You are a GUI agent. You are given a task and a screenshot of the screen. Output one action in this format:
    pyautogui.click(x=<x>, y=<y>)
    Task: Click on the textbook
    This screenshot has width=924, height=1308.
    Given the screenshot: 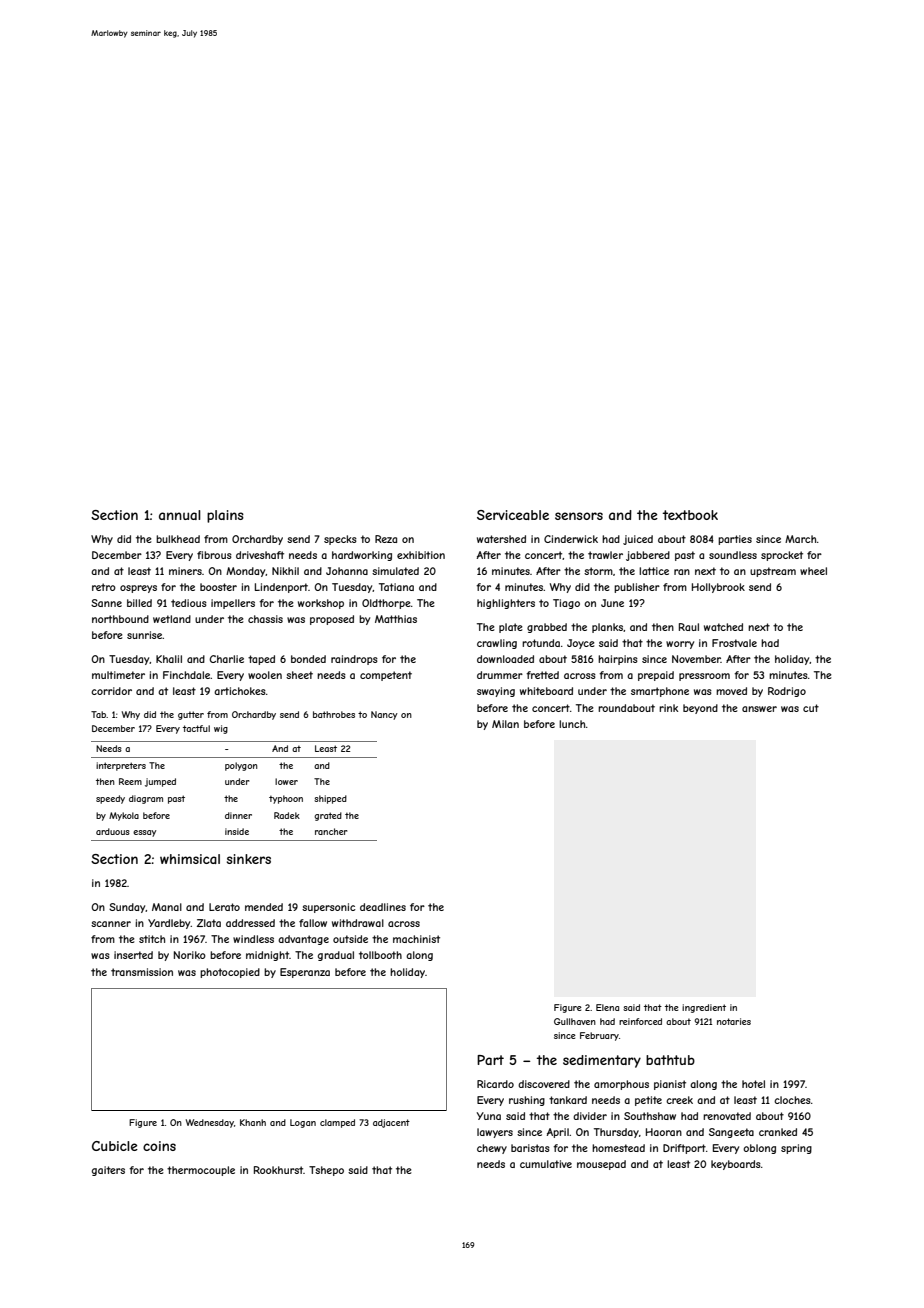 What is the action you would take?
    pyautogui.click(x=690, y=515)
